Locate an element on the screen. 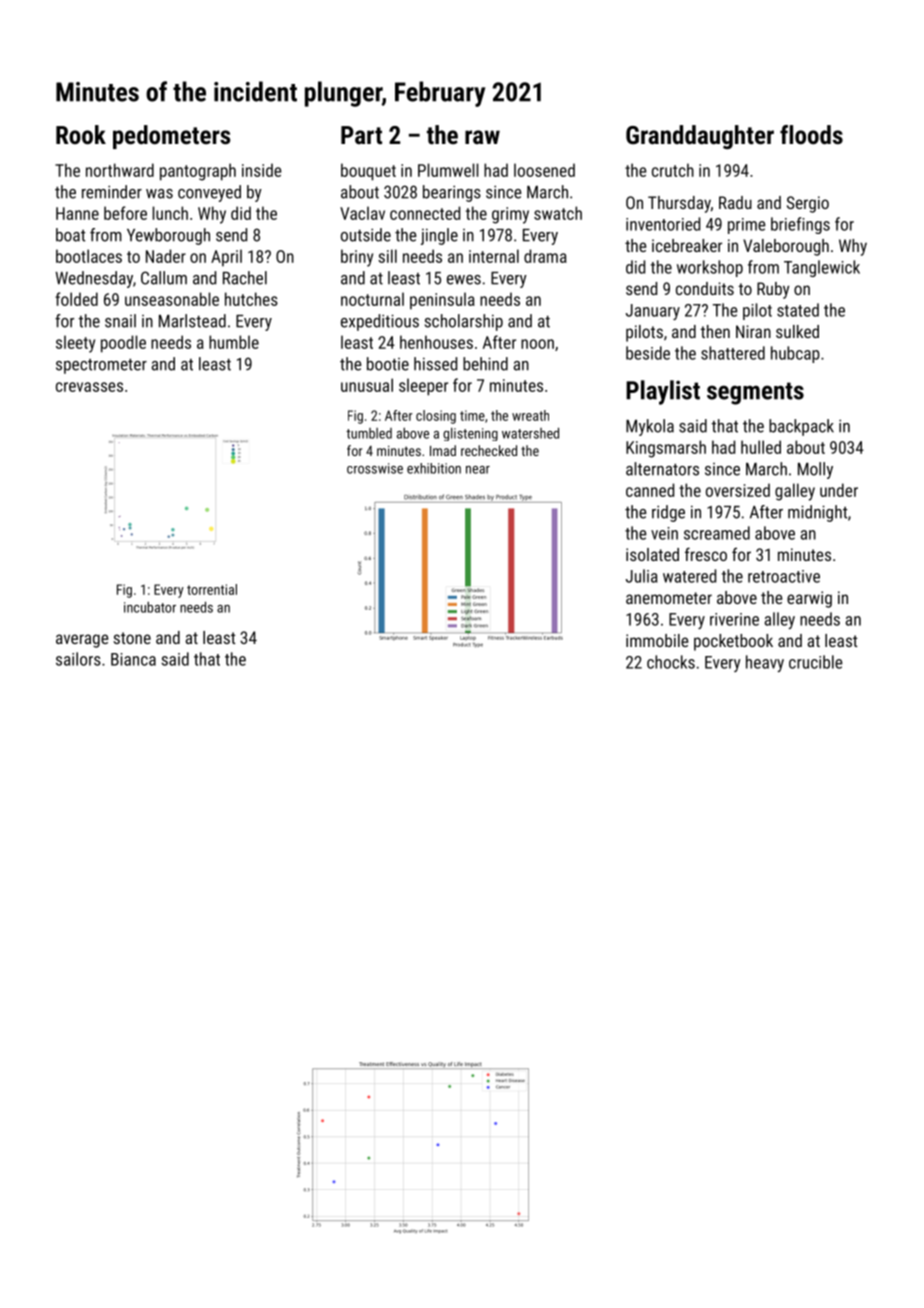  henhouses is located at coordinates (436, 342).
